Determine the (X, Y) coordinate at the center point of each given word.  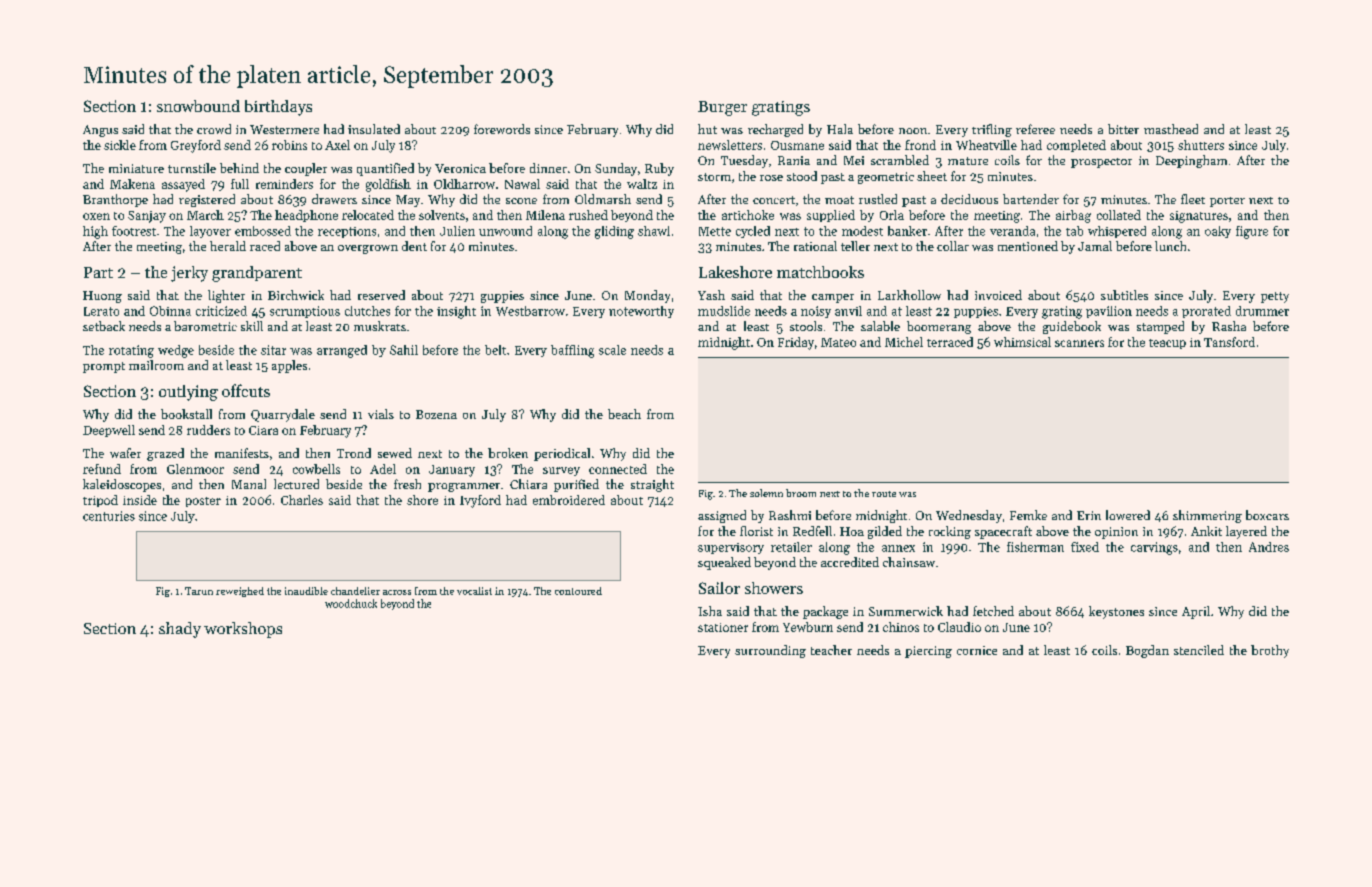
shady (180, 630)
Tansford (1229, 342)
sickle (120, 145)
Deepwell (109, 431)
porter (1227, 202)
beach (624, 414)
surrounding (770, 651)
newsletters (730, 145)
